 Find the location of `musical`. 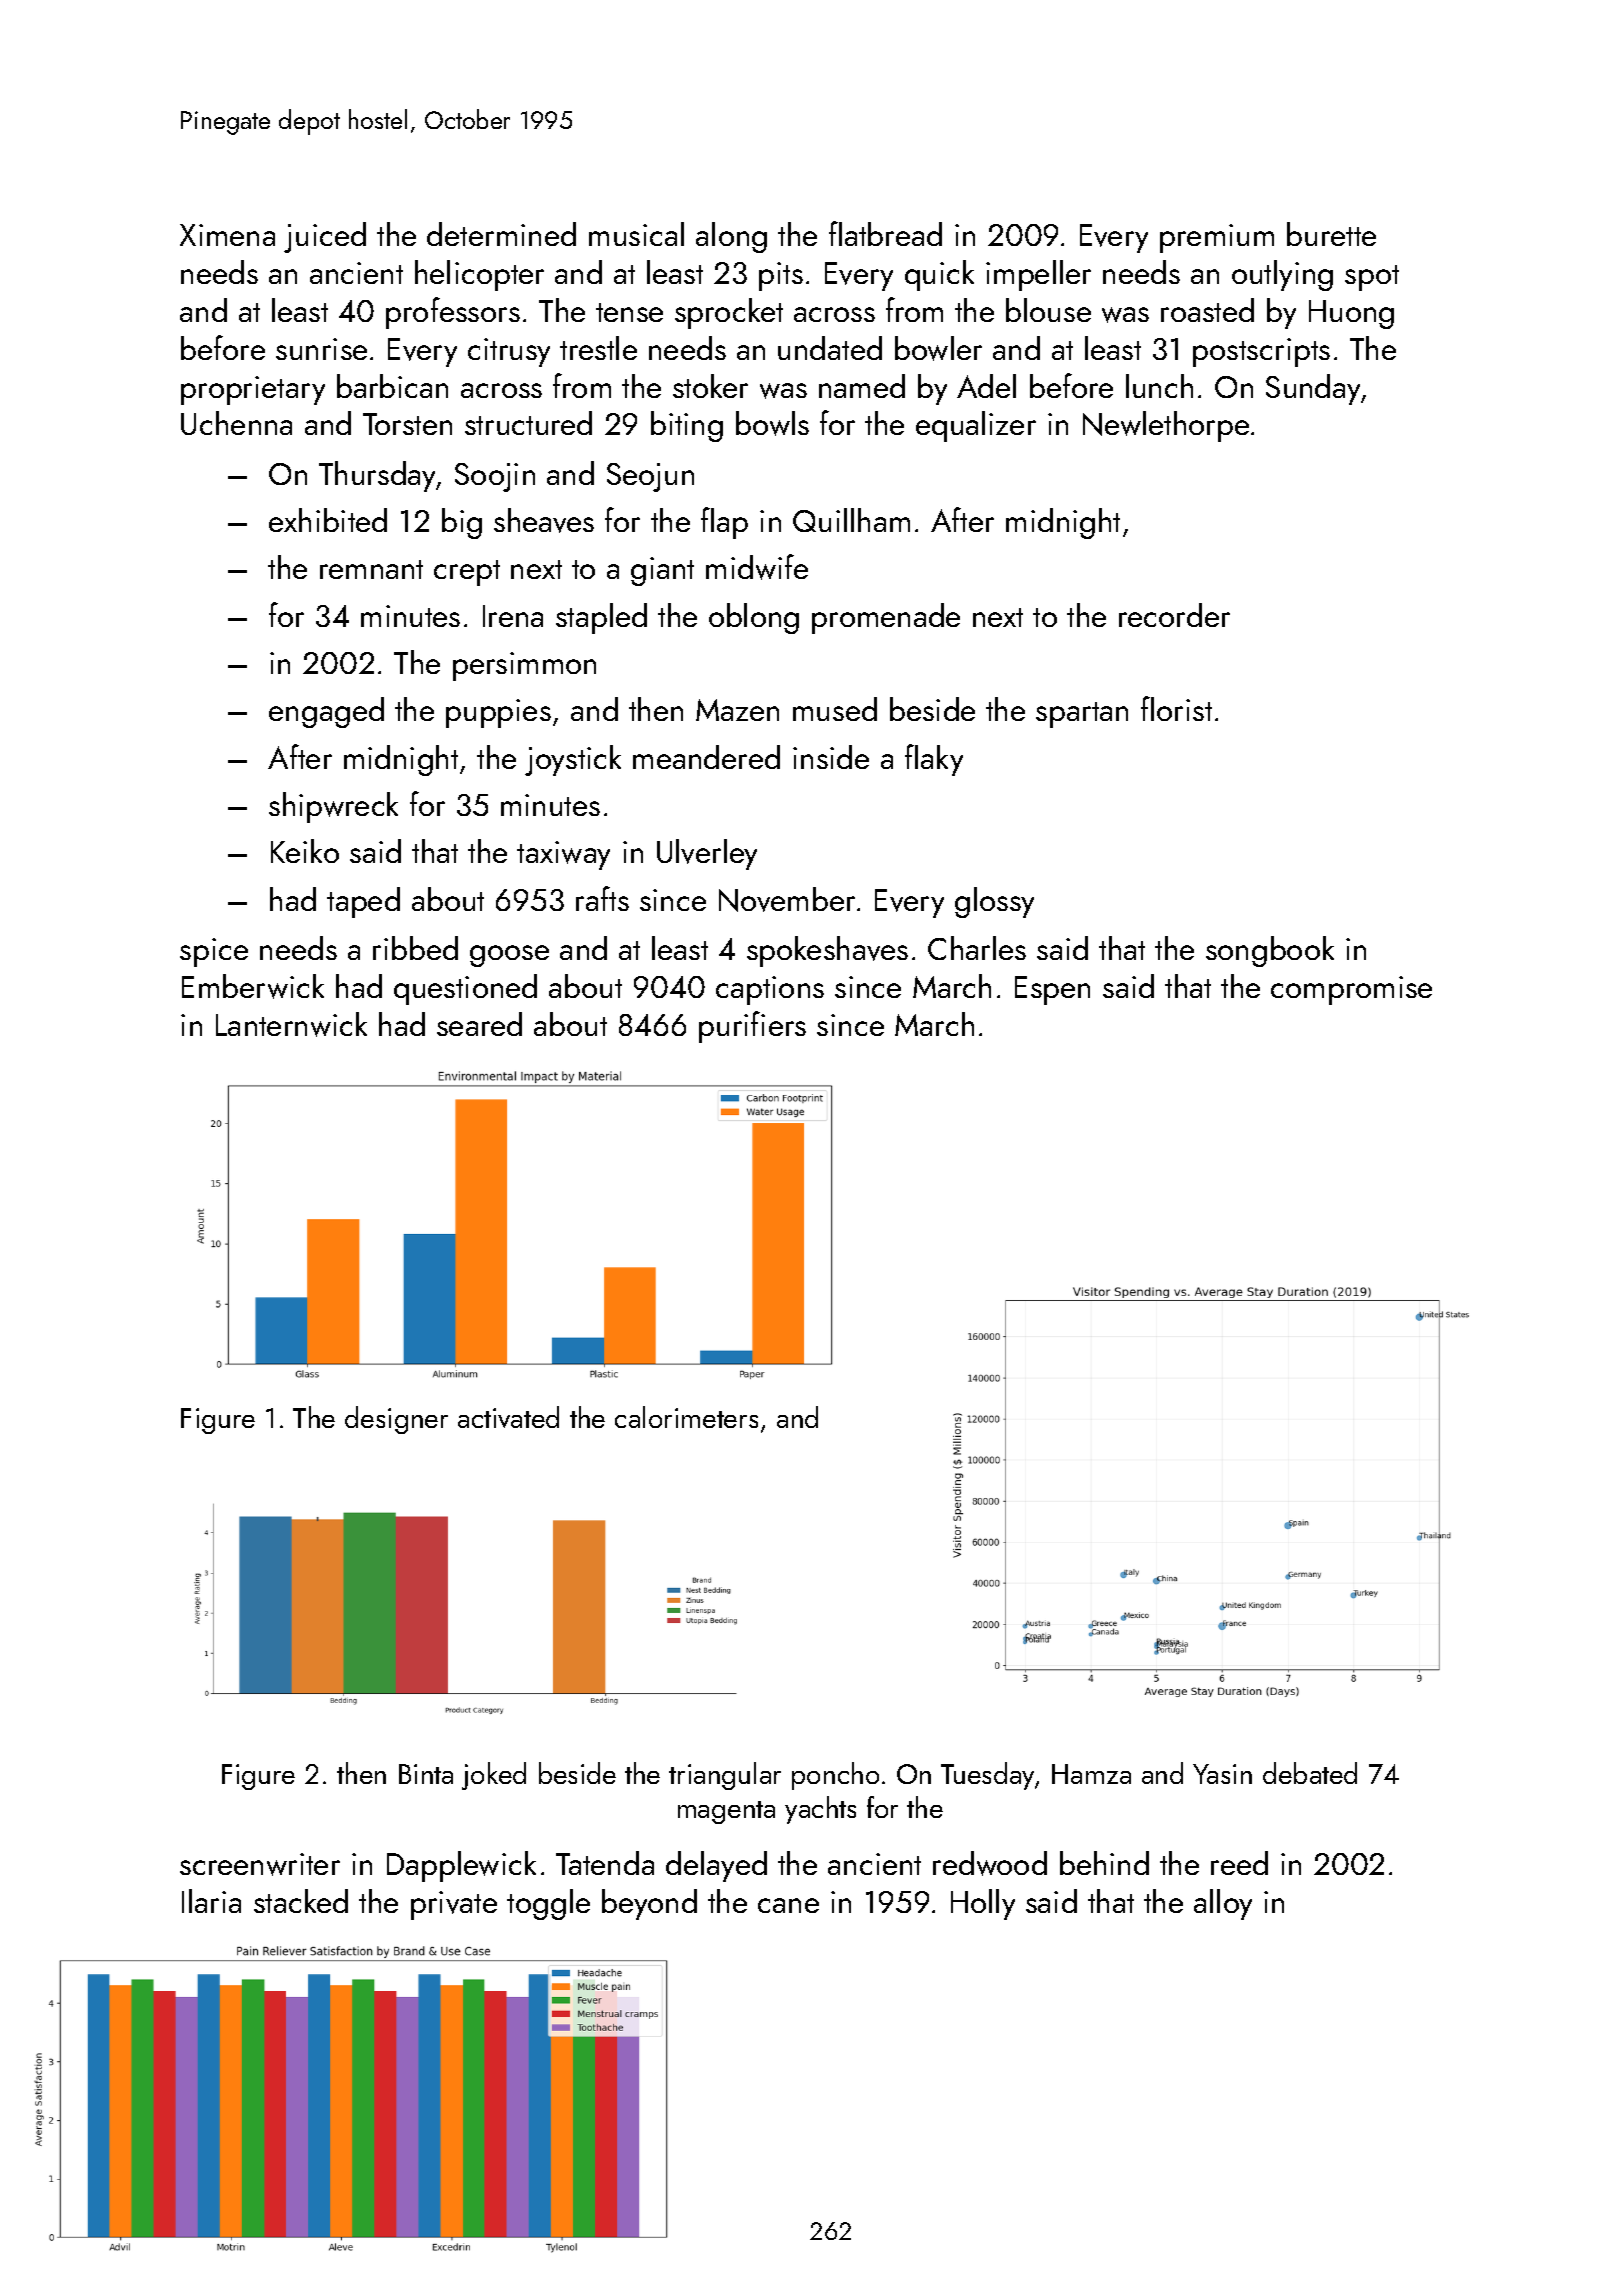

musical is located at coordinates (636, 234).
